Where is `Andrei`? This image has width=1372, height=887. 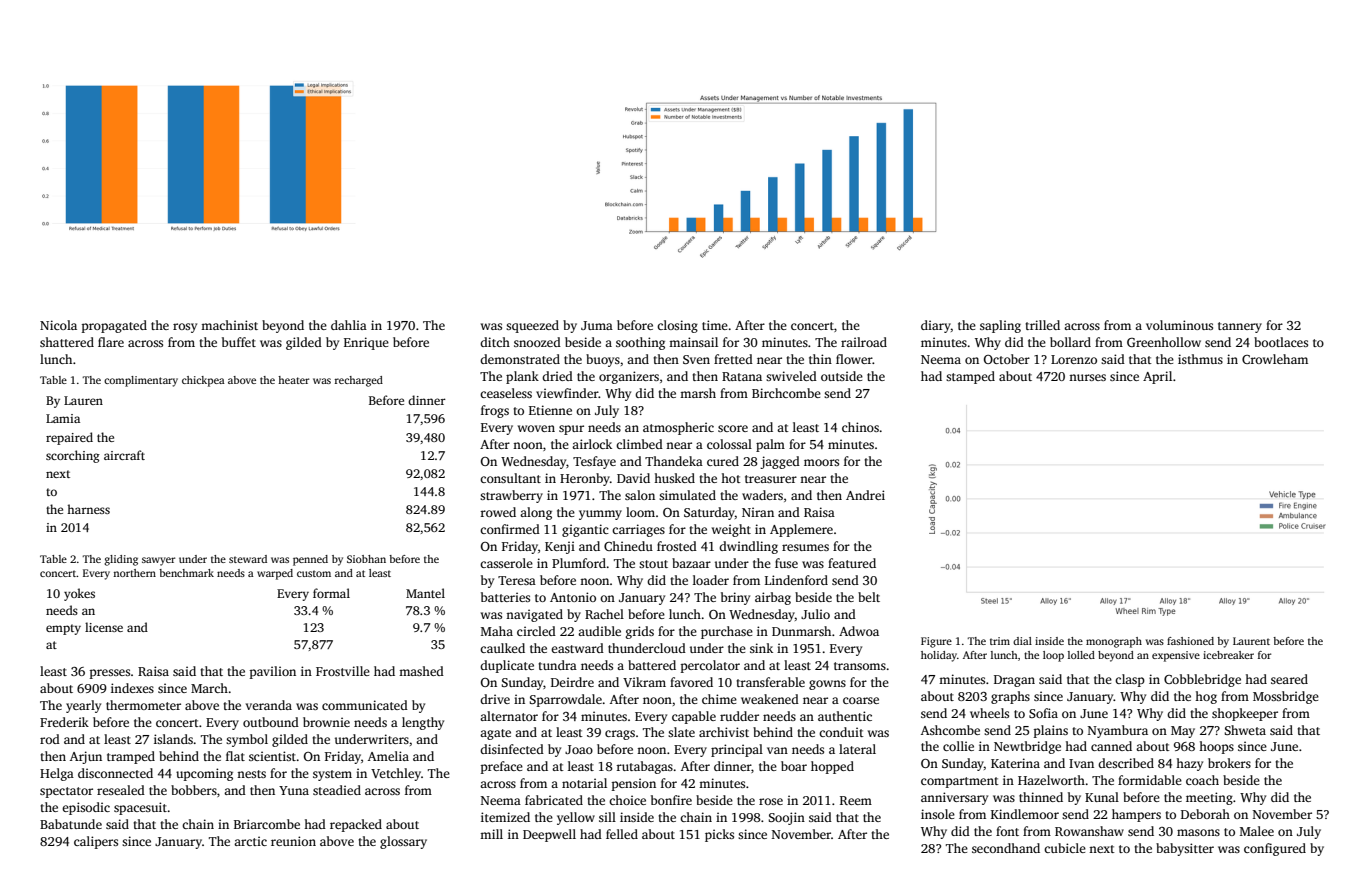 Andrei is located at coordinates (865, 495).
